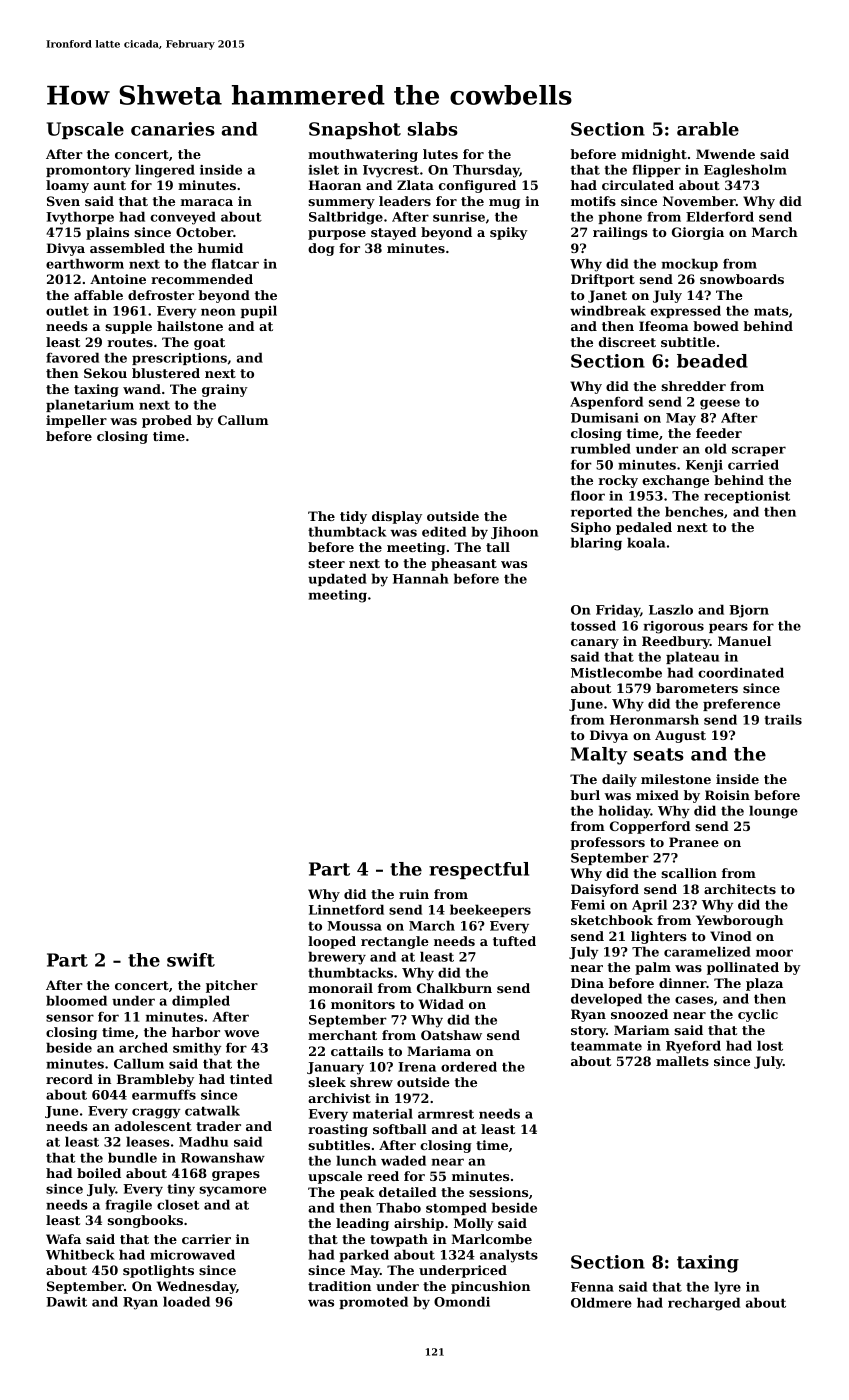 This screenshot has width=849, height=1400. What do you see at coordinates (708, 129) in the screenshot?
I see `arable` at bounding box center [708, 129].
